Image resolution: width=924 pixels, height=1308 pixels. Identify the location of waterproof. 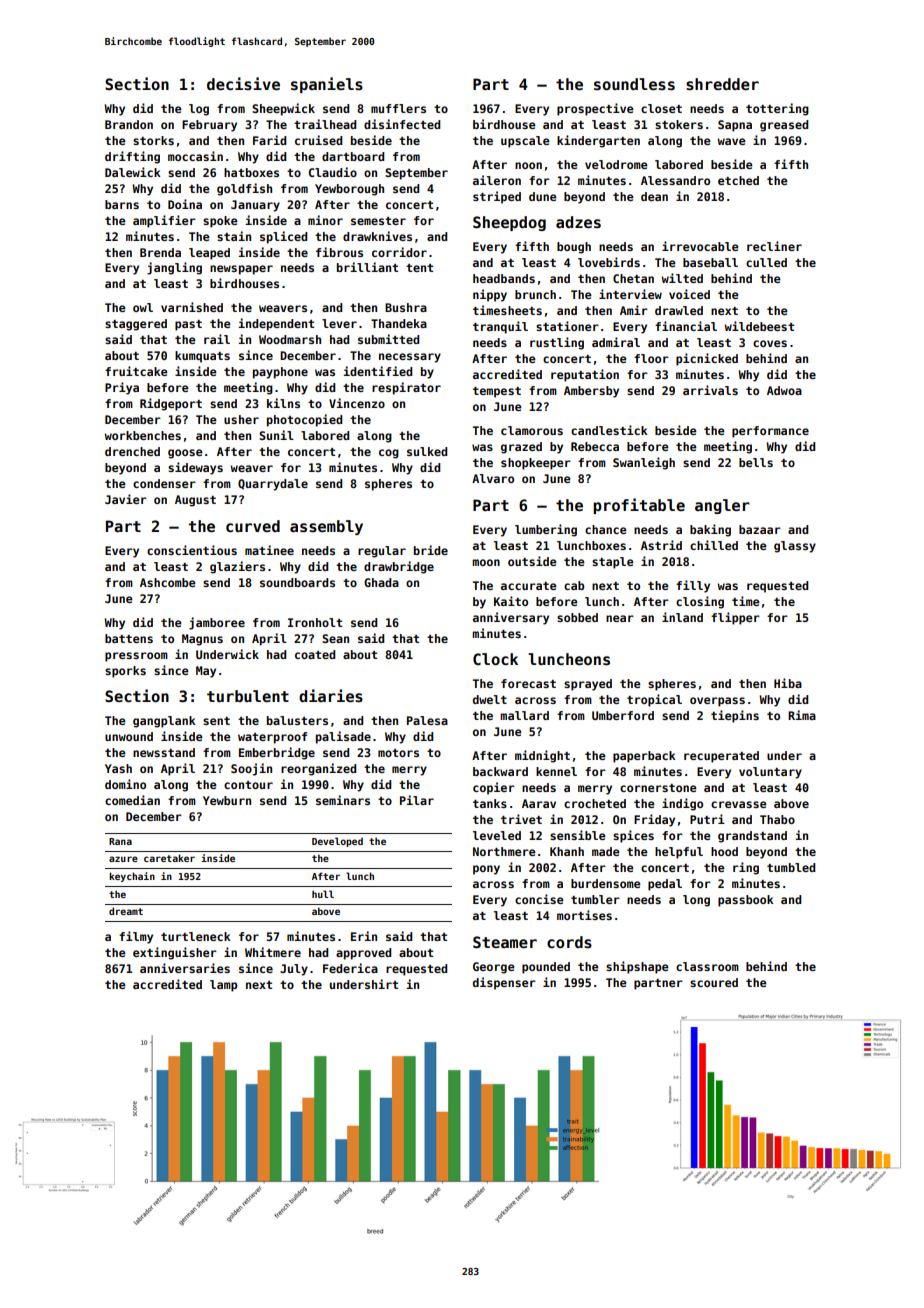
(272, 738).
